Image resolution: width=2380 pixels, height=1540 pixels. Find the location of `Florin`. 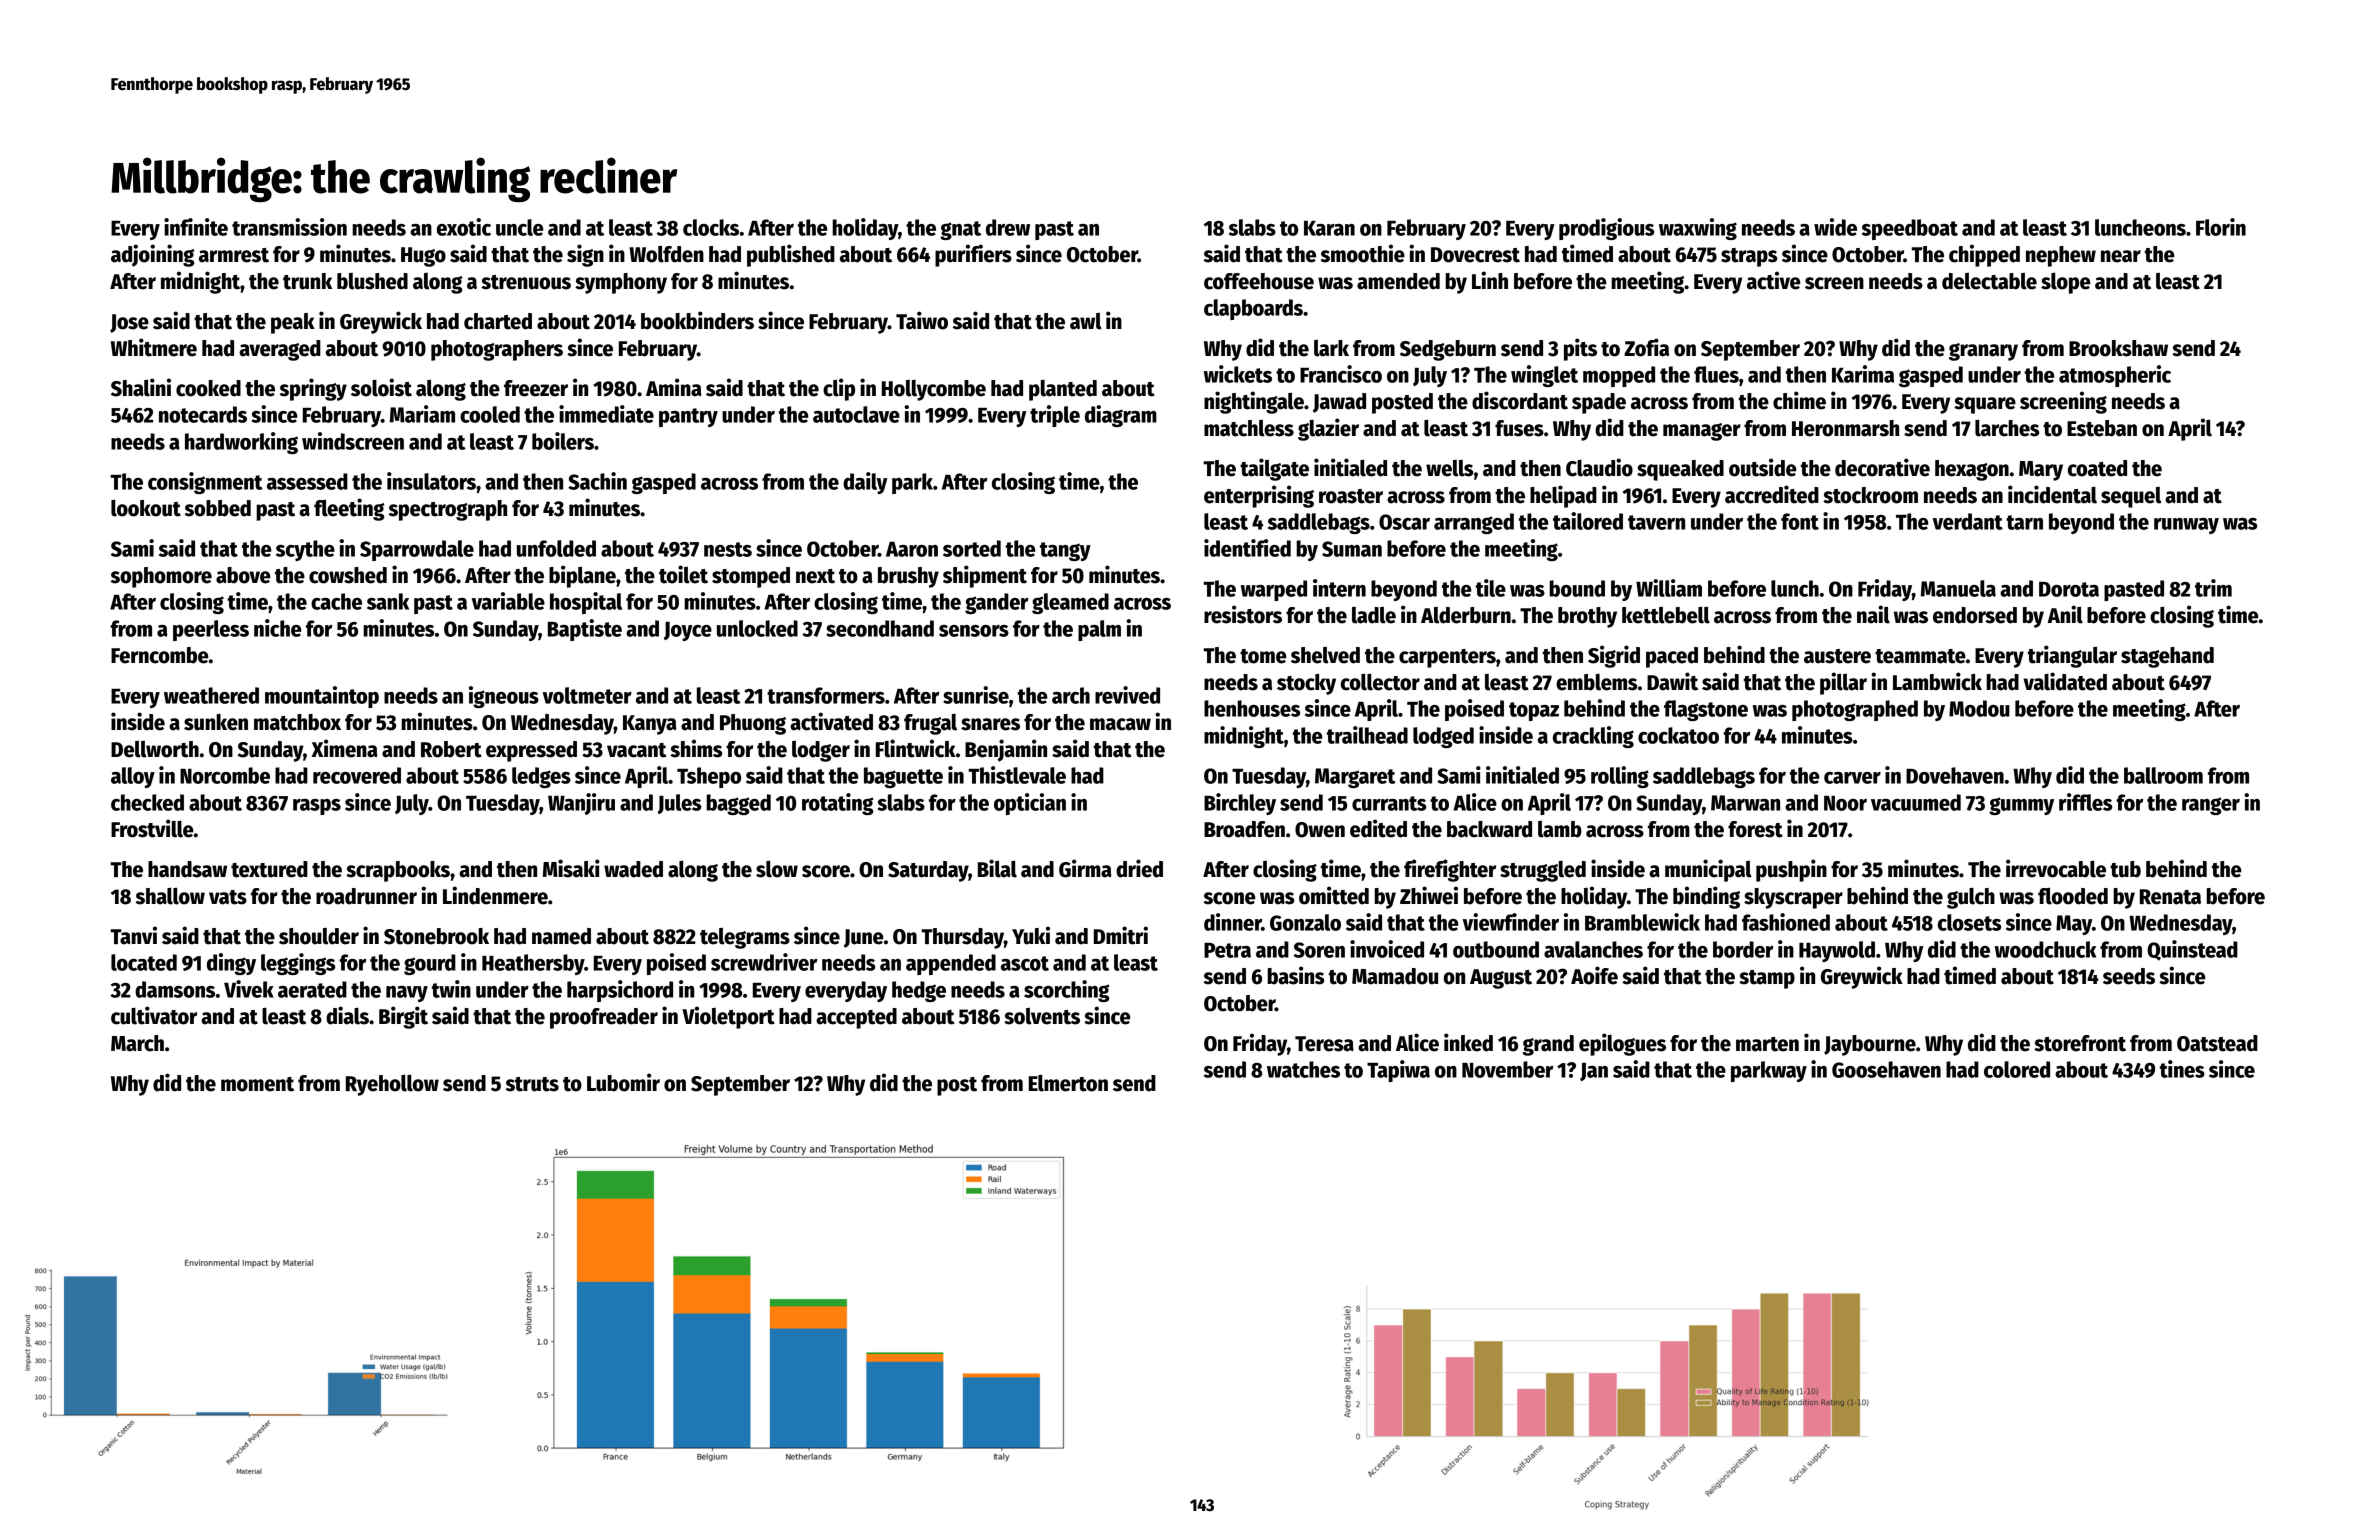

Florin is located at coordinates (2221, 227).
